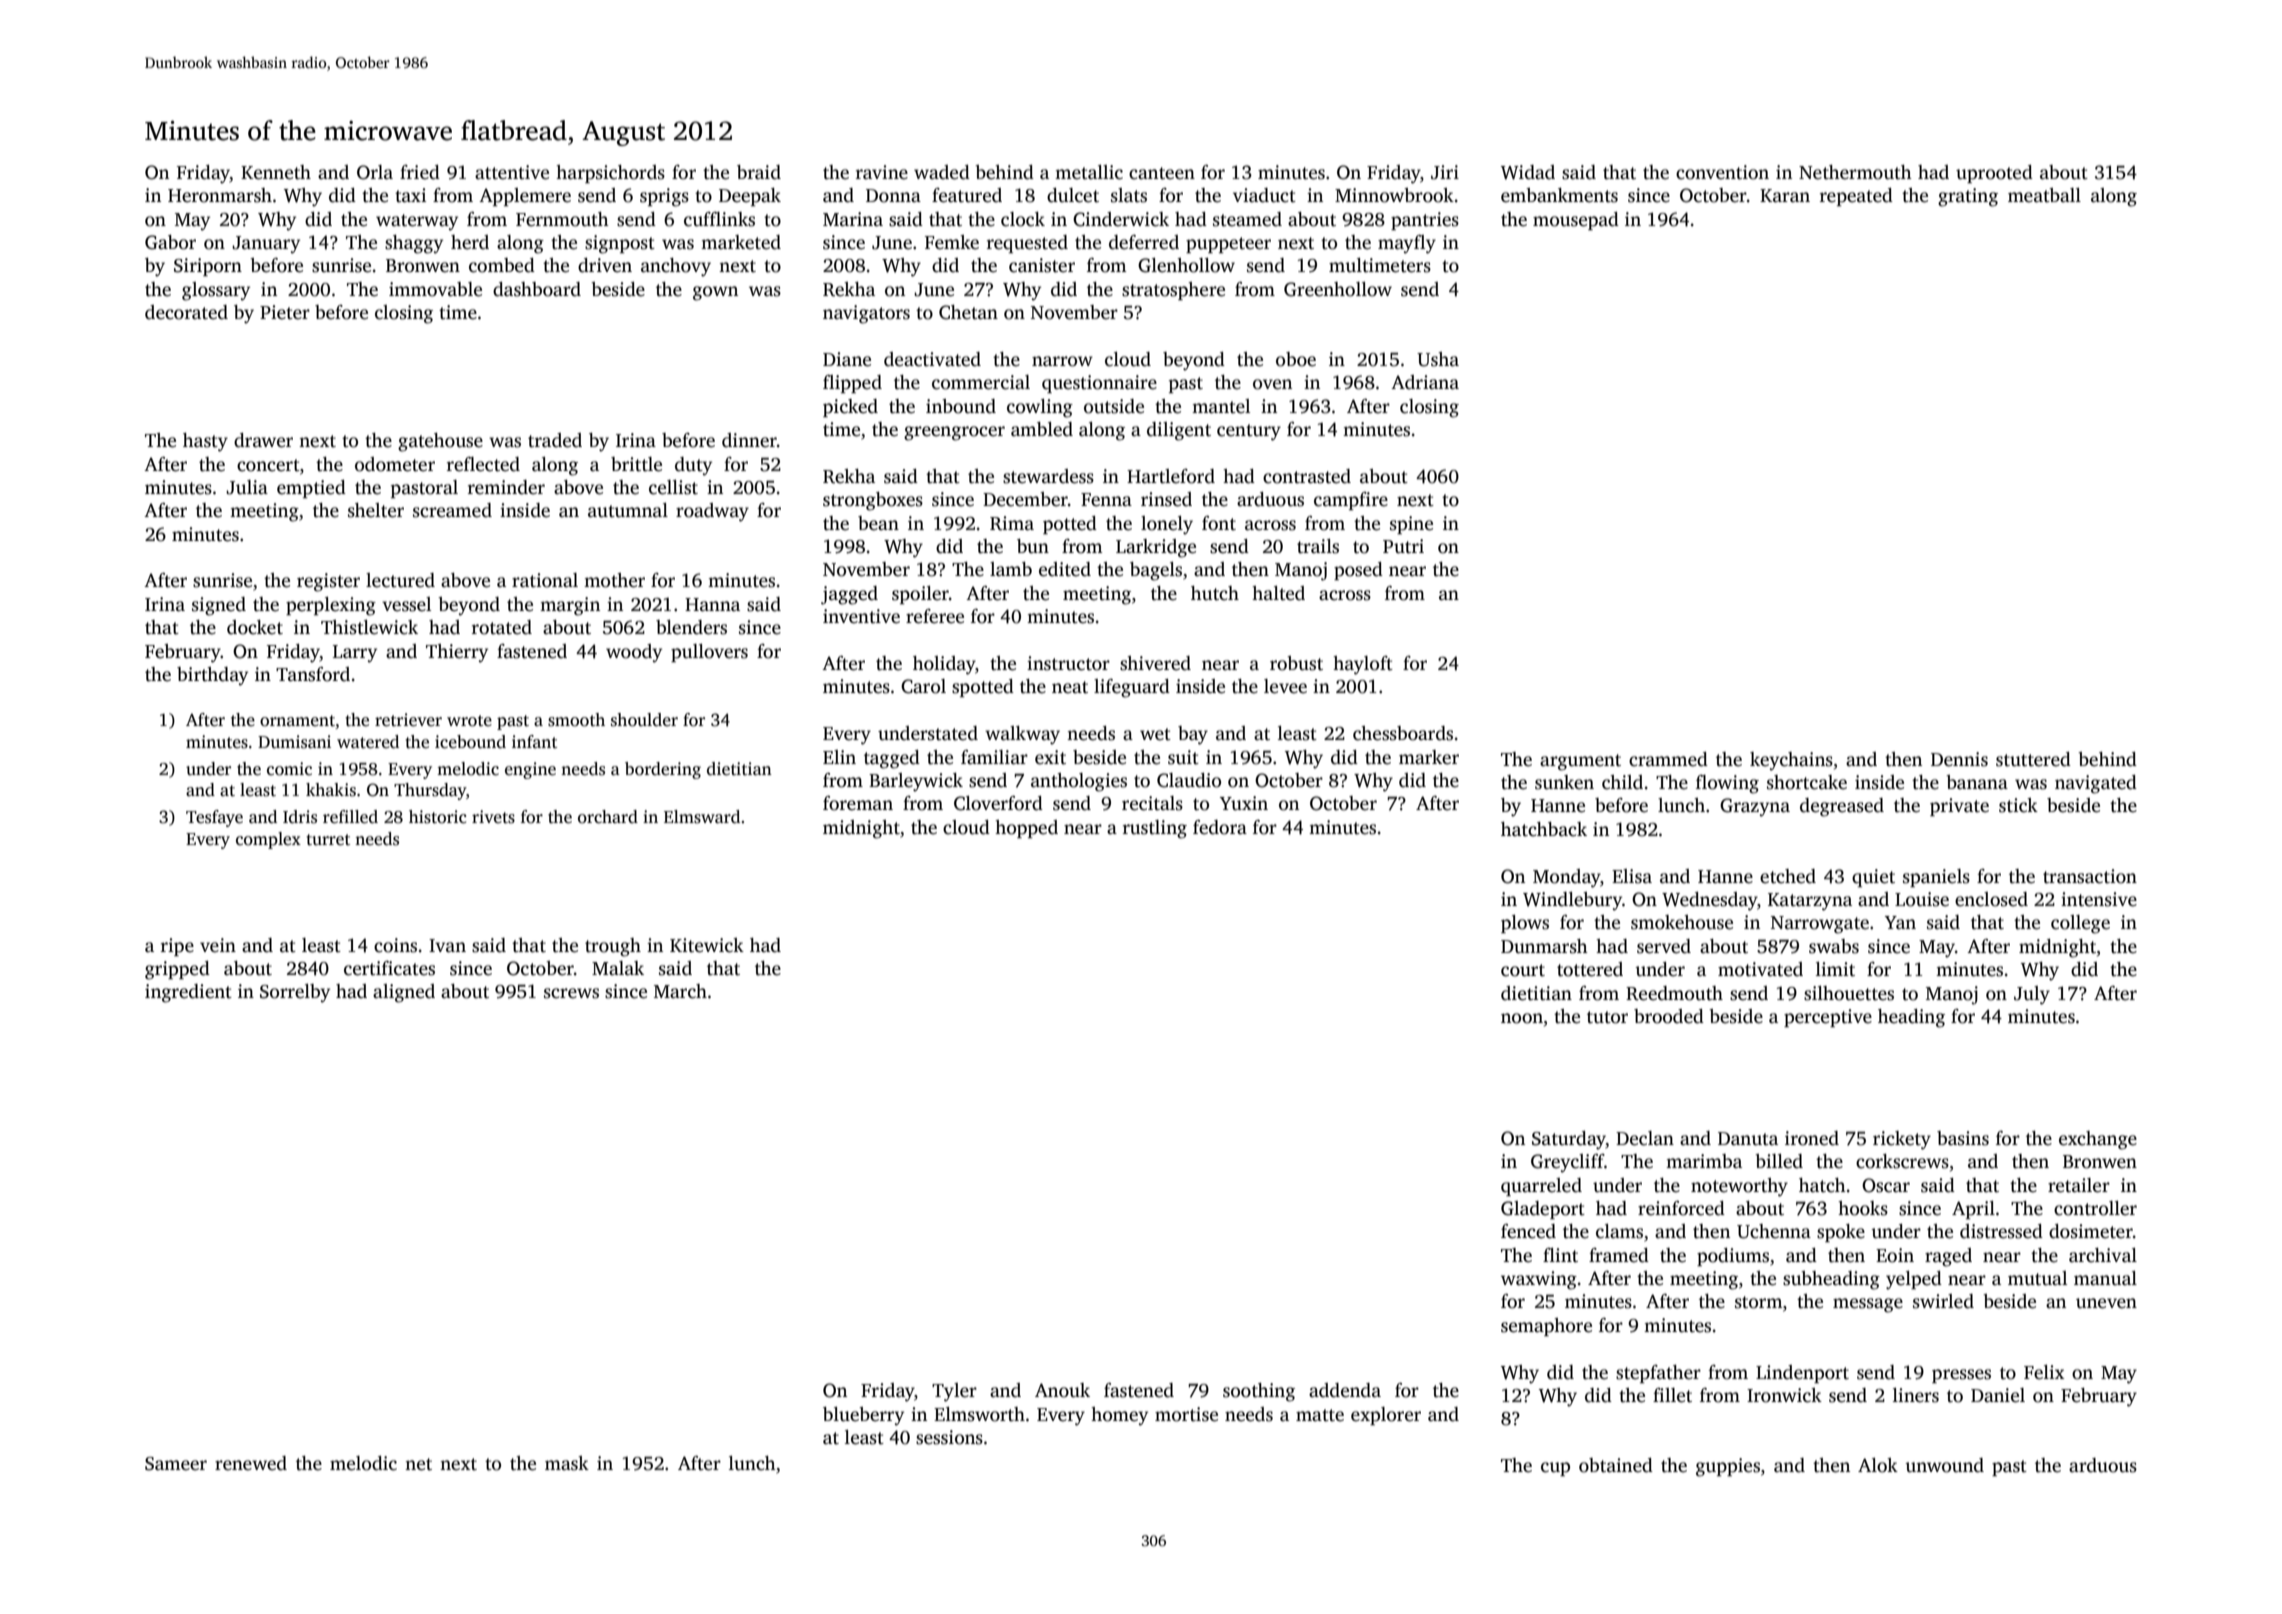 Image resolution: width=2282 pixels, height=1614 pixels. What do you see at coordinates (1528, 1231) in the page?
I see `fenced` at bounding box center [1528, 1231].
